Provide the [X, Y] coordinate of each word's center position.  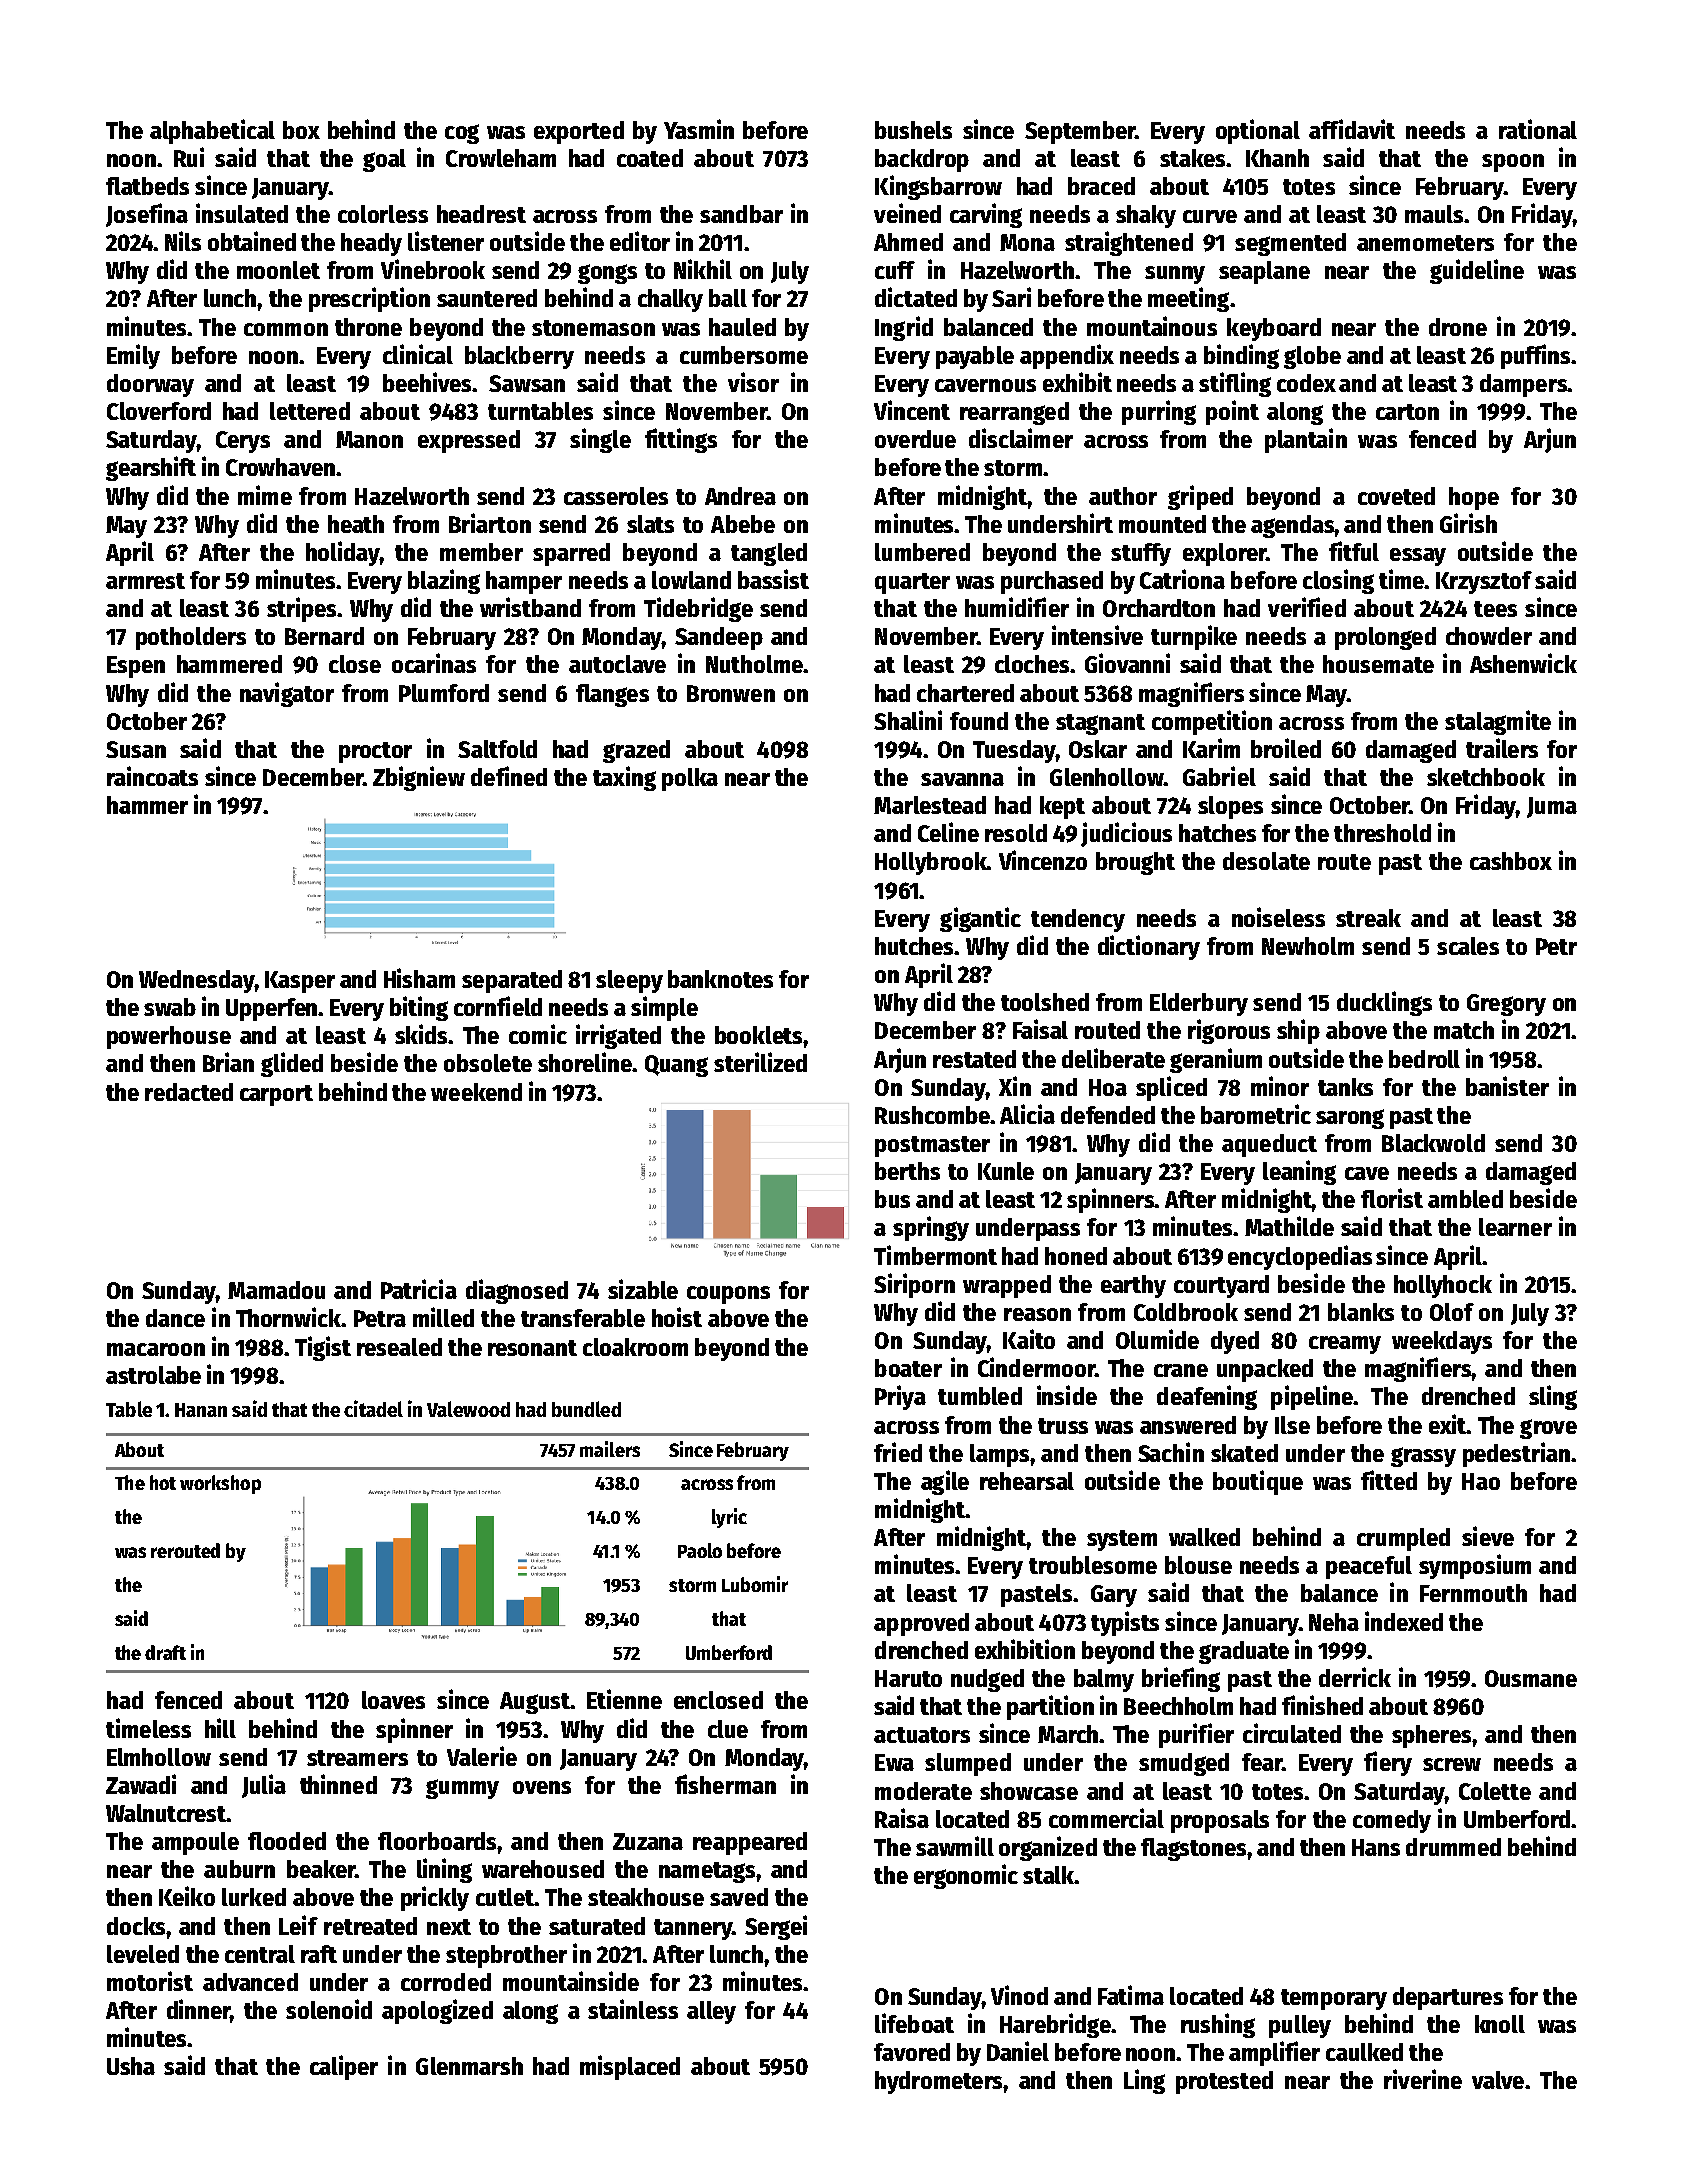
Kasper [300, 982]
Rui [189, 157]
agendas [1293, 526]
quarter [912, 583]
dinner [199, 2010]
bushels [913, 130]
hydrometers [938, 2082]
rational [1538, 129]
